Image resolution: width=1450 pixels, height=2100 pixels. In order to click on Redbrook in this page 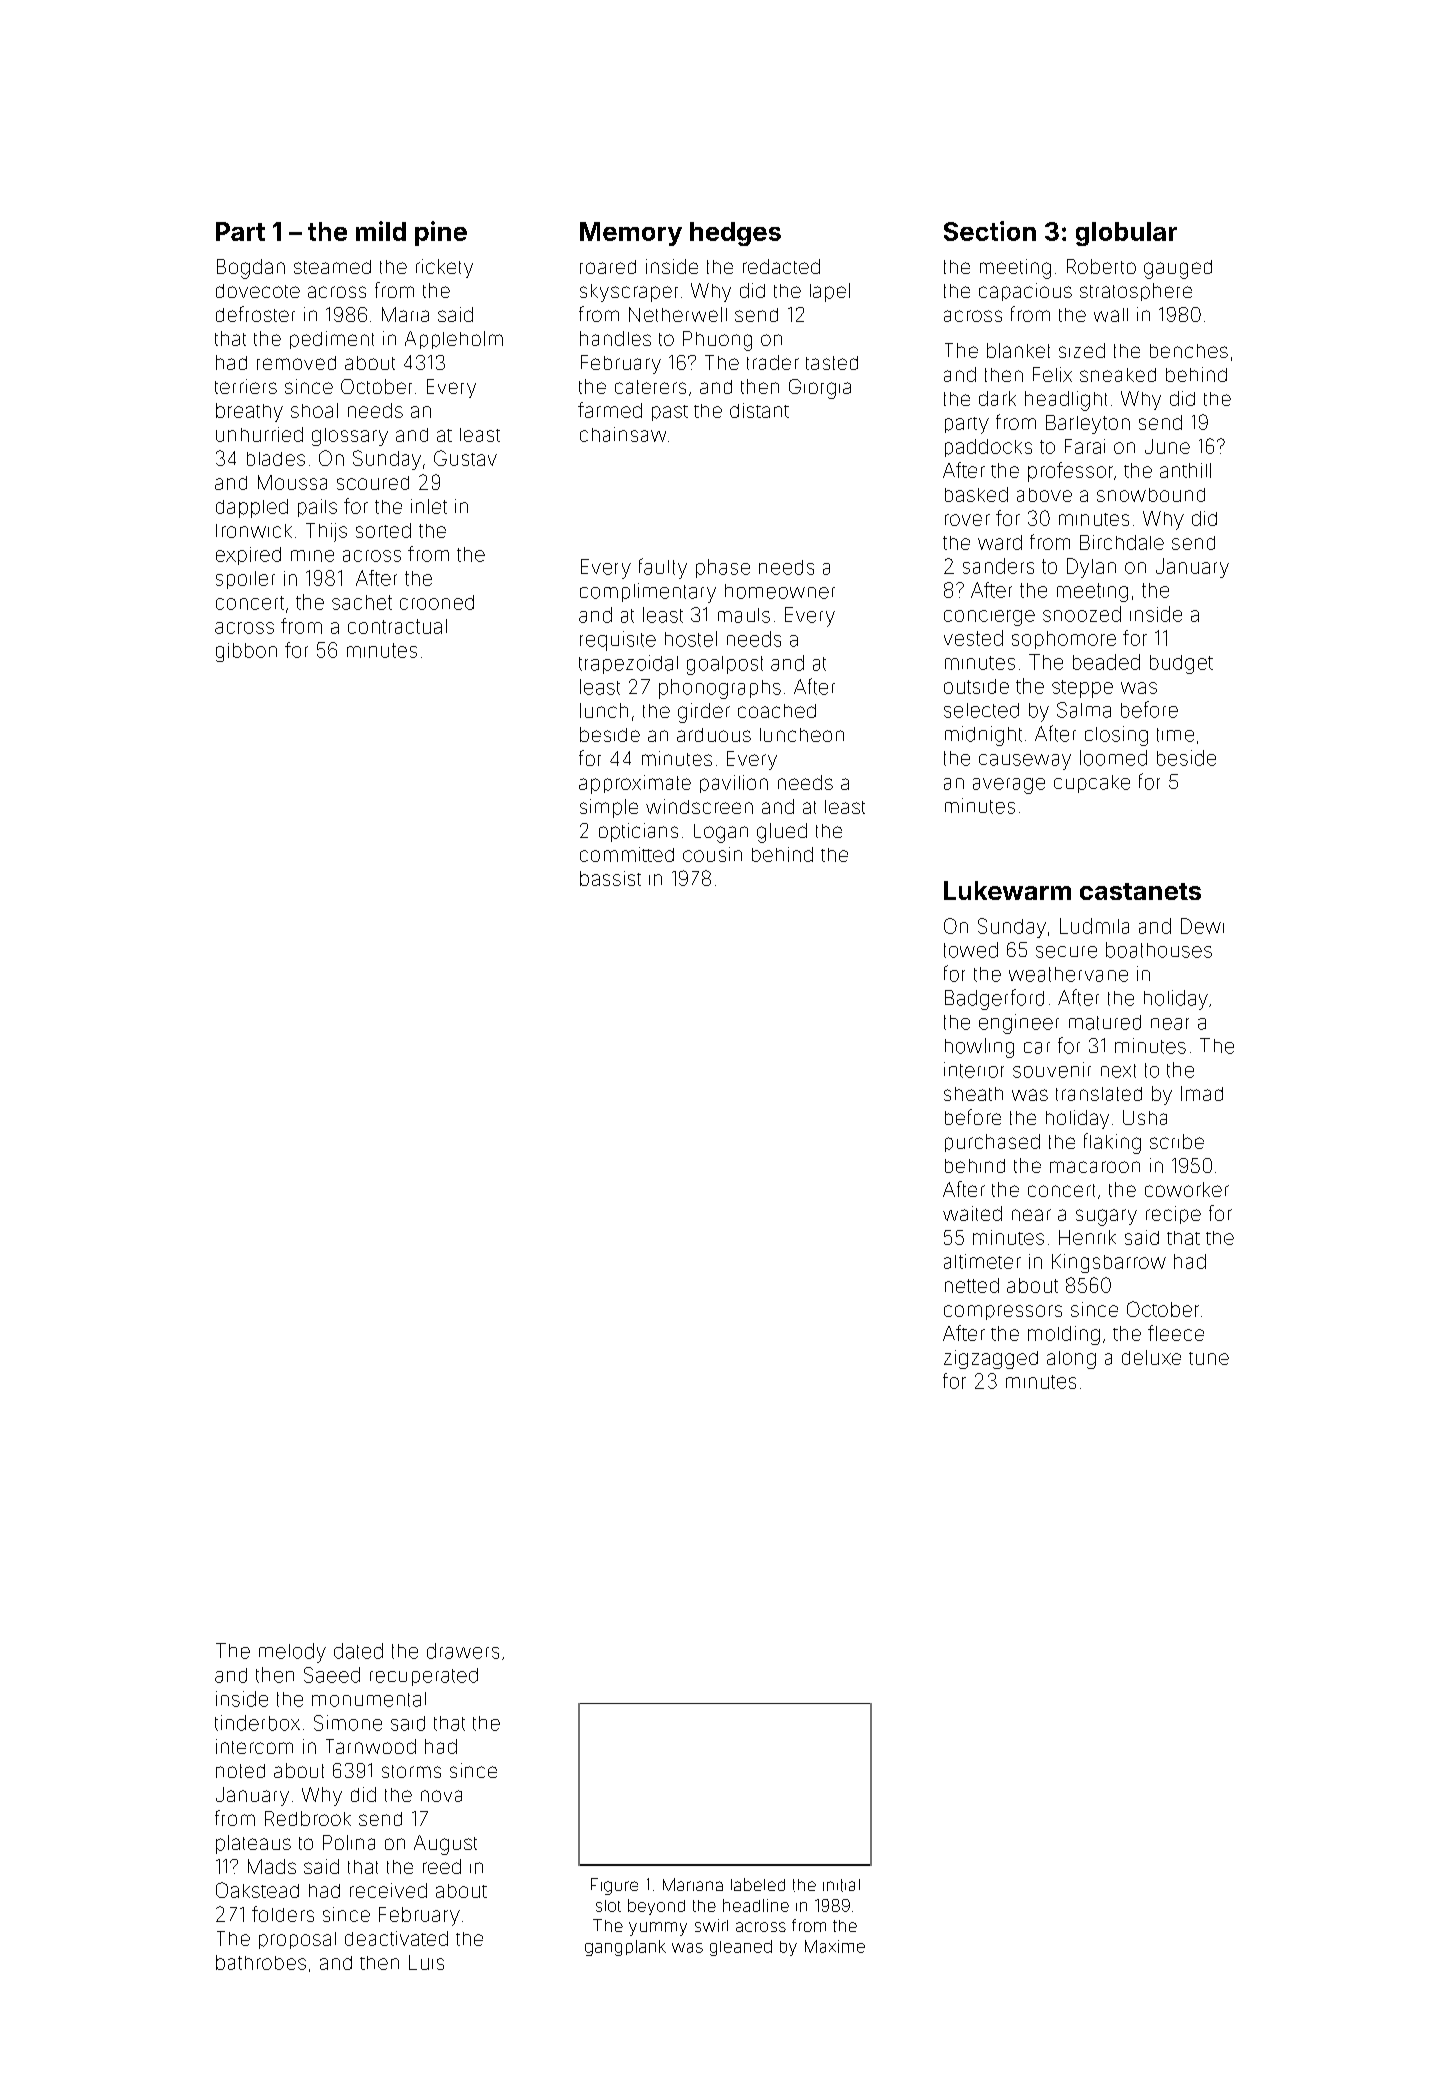, I will do `click(308, 1818)`.
